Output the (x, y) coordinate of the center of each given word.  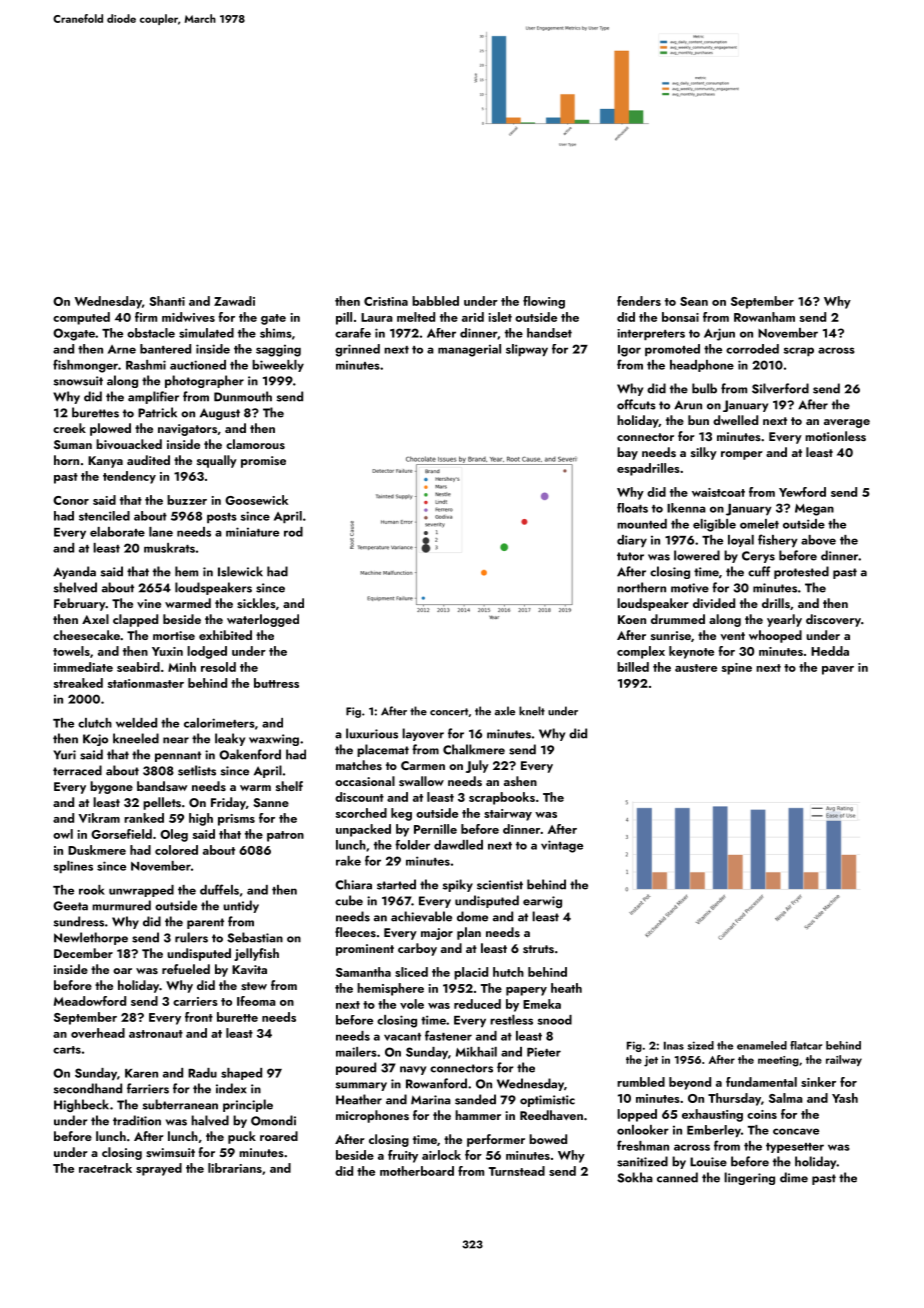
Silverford (780, 388)
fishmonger (85, 366)
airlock (441, 1155)
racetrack (105, 1168)
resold (218, 667)
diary (632, 541)
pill (344, 318)
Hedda (830, 651)
